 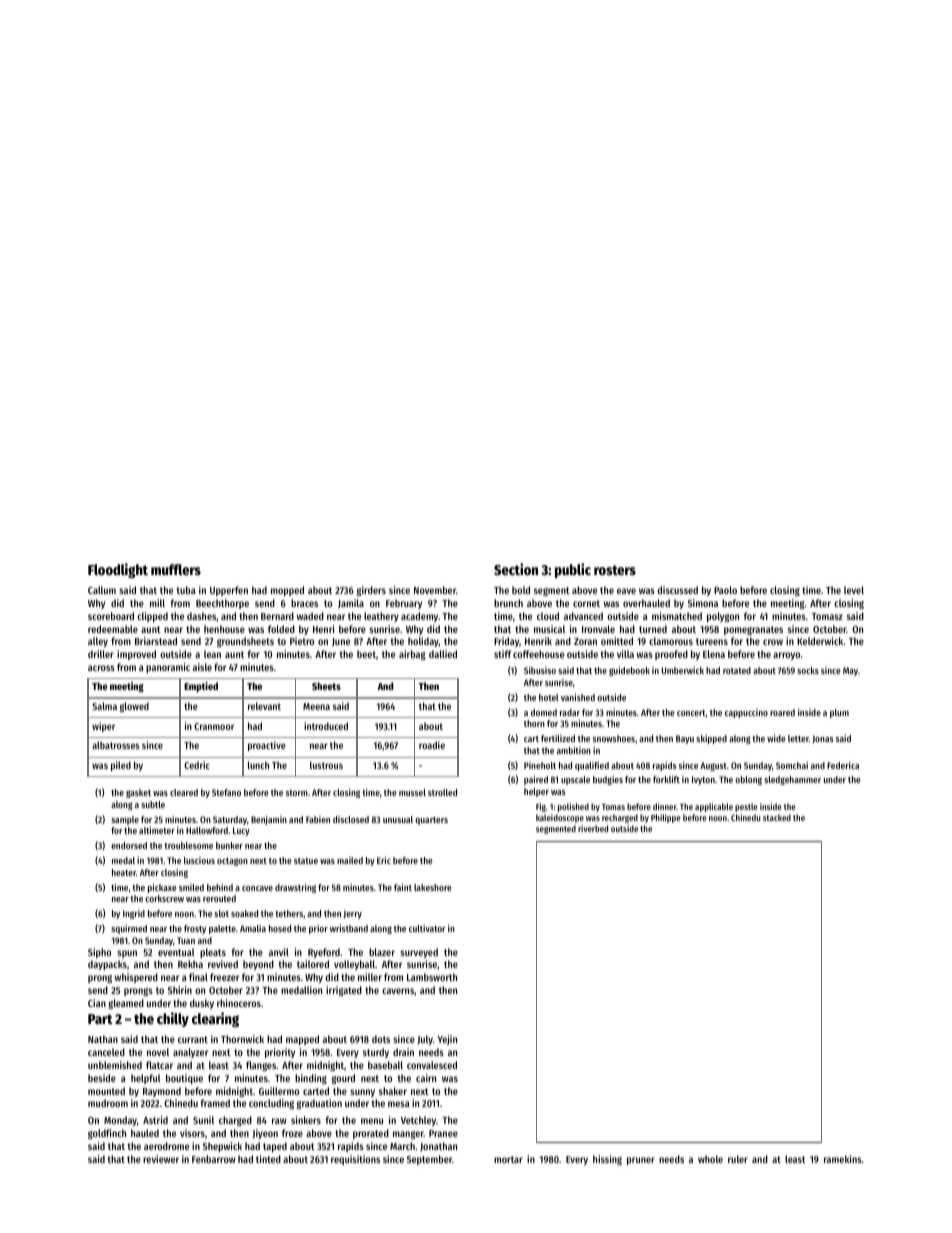 What do you see at coordinates (641, 1161) in the document?
I see `pruner` at bounding box center [641, 1161].
